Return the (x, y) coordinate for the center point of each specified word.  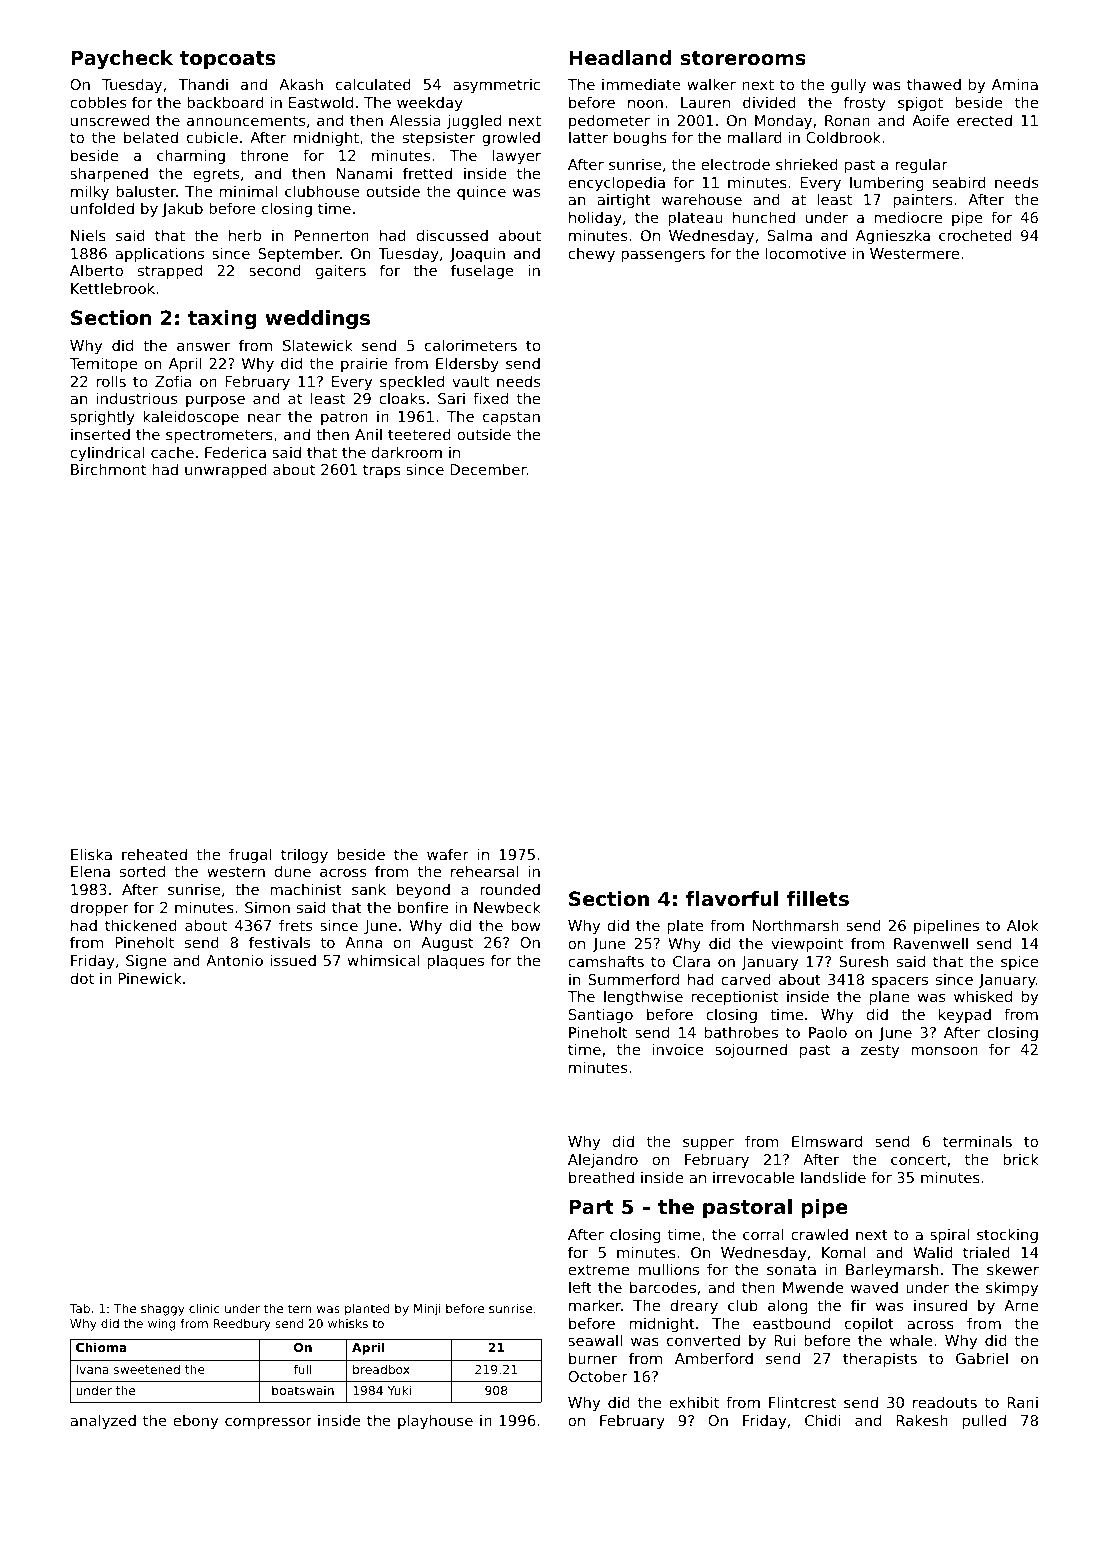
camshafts (606, 961)
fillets (818, 899)
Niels (88, 235)
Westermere (914, 253)
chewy (591, 255)
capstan (511, 418)
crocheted (975, 235)
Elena (90, 871)
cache (172, 452)
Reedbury (242, 1324)
